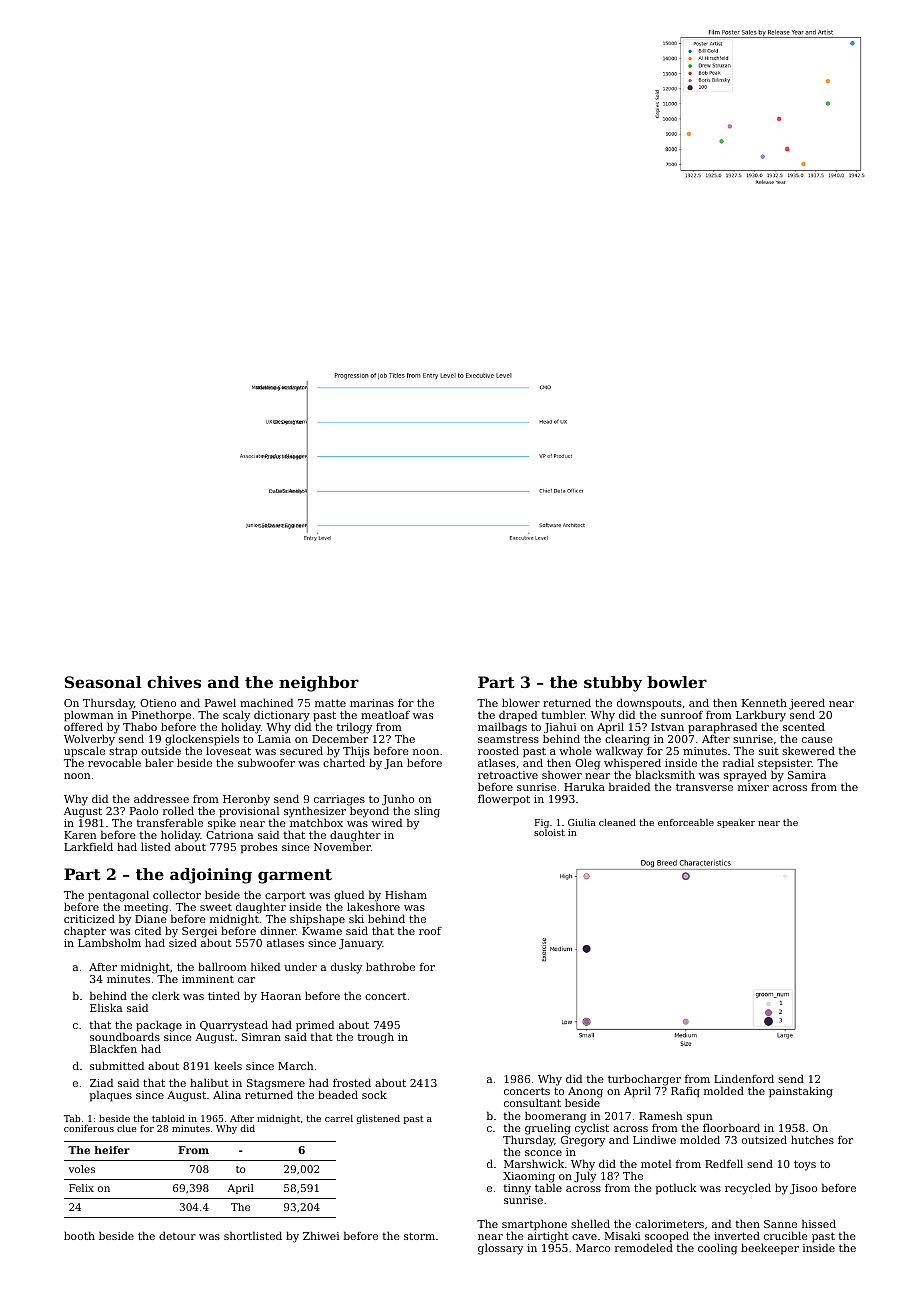  What do you see at coordinates (737, 1235) in the document?
I see `inverted` at bounding box center [737, 1235].
